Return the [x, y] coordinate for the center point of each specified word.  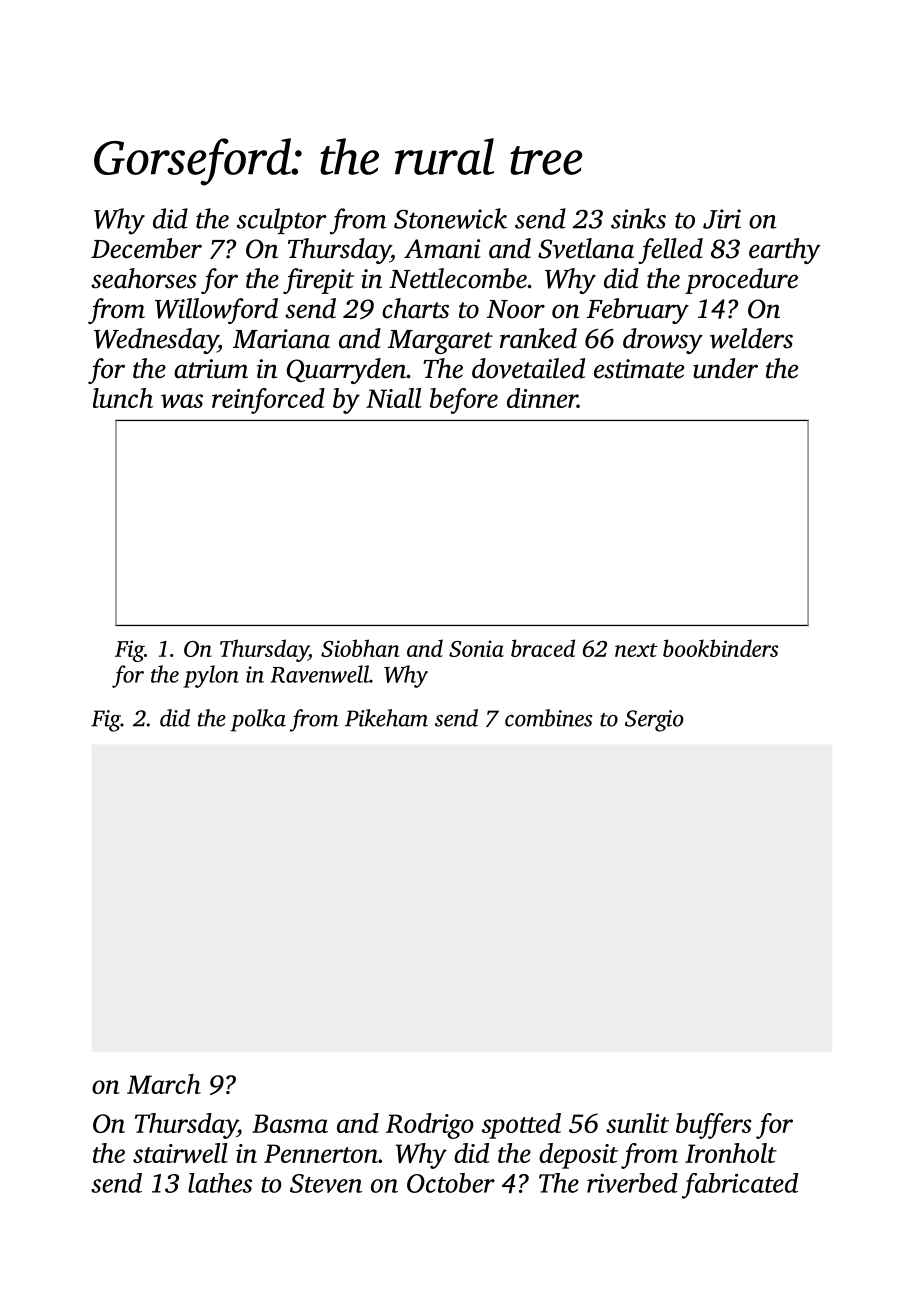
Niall [394, 398]
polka [258, 720]
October [451, 1183]
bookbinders [720, 648]
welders [751, 338]
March [164, 1084]
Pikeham [386, 718]
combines [549, 718]
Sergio [654, 721]
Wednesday [156, 341]
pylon [211, 676]
